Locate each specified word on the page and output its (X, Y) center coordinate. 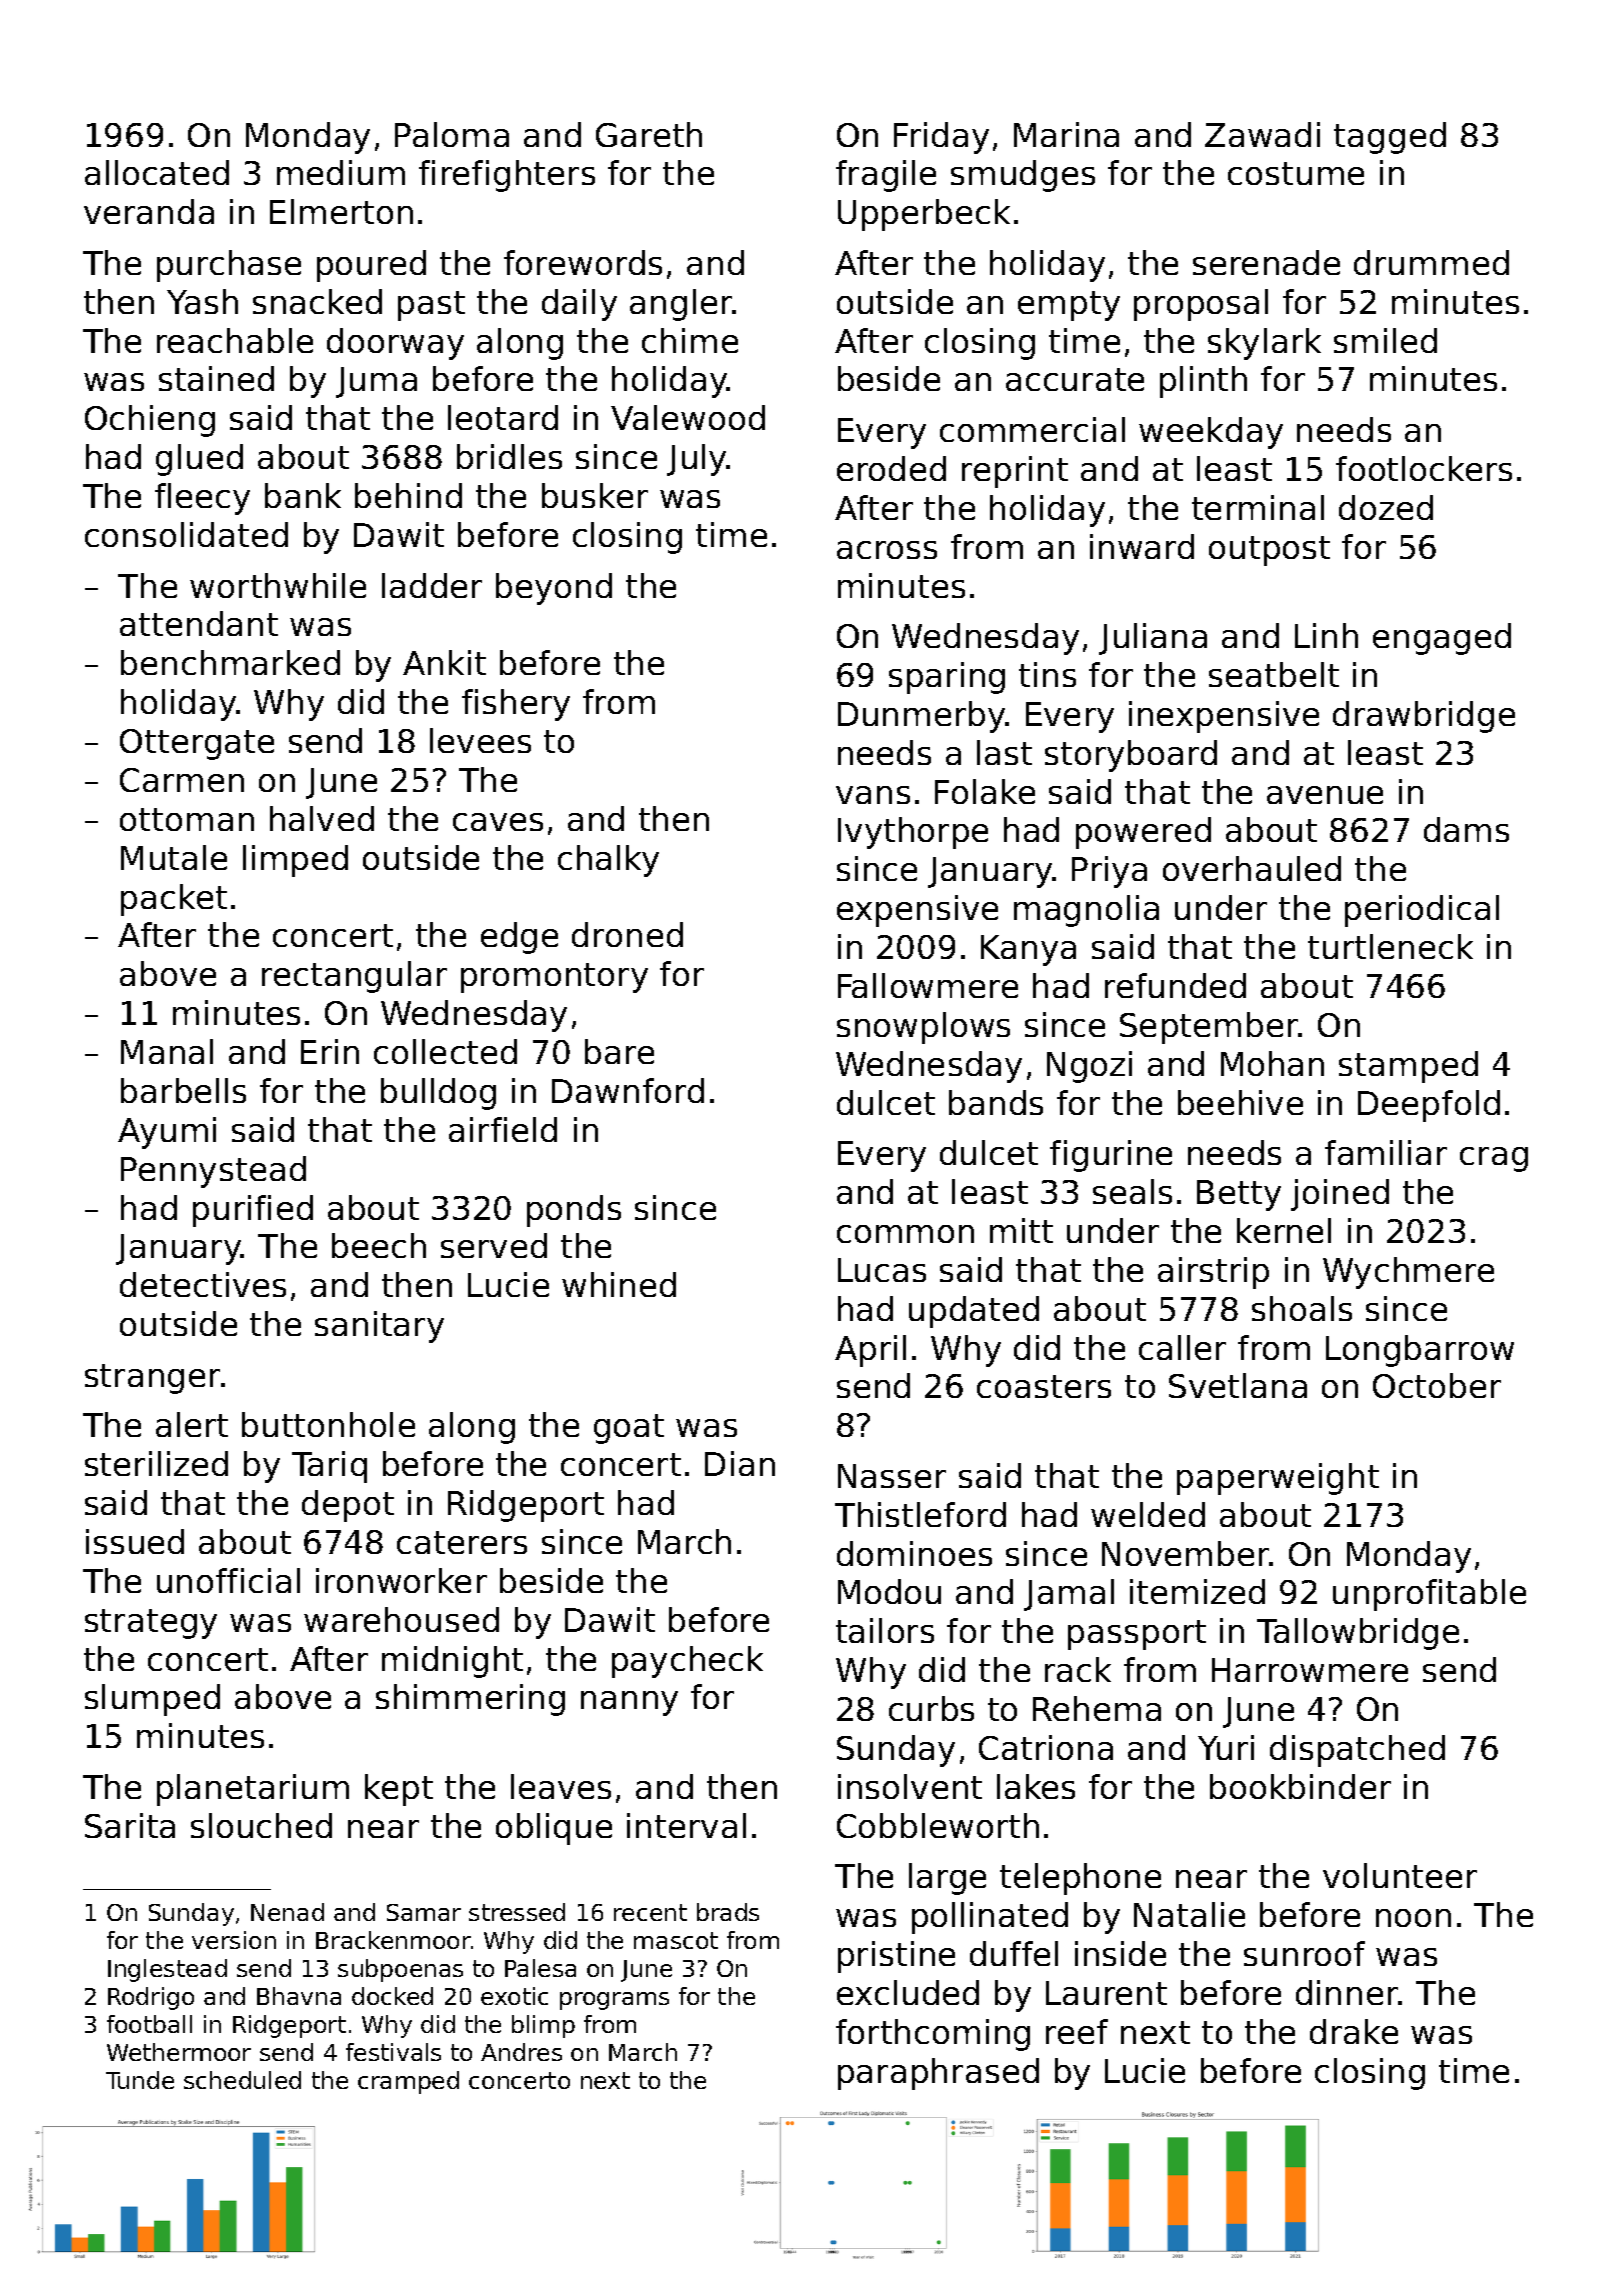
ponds (574, 1211)
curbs (931, 1708)
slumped (152, 1700)
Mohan (1272, 1063)
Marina (1066, 134)
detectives (203, 1284)
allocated (157, 172)
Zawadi (1262, 134)
